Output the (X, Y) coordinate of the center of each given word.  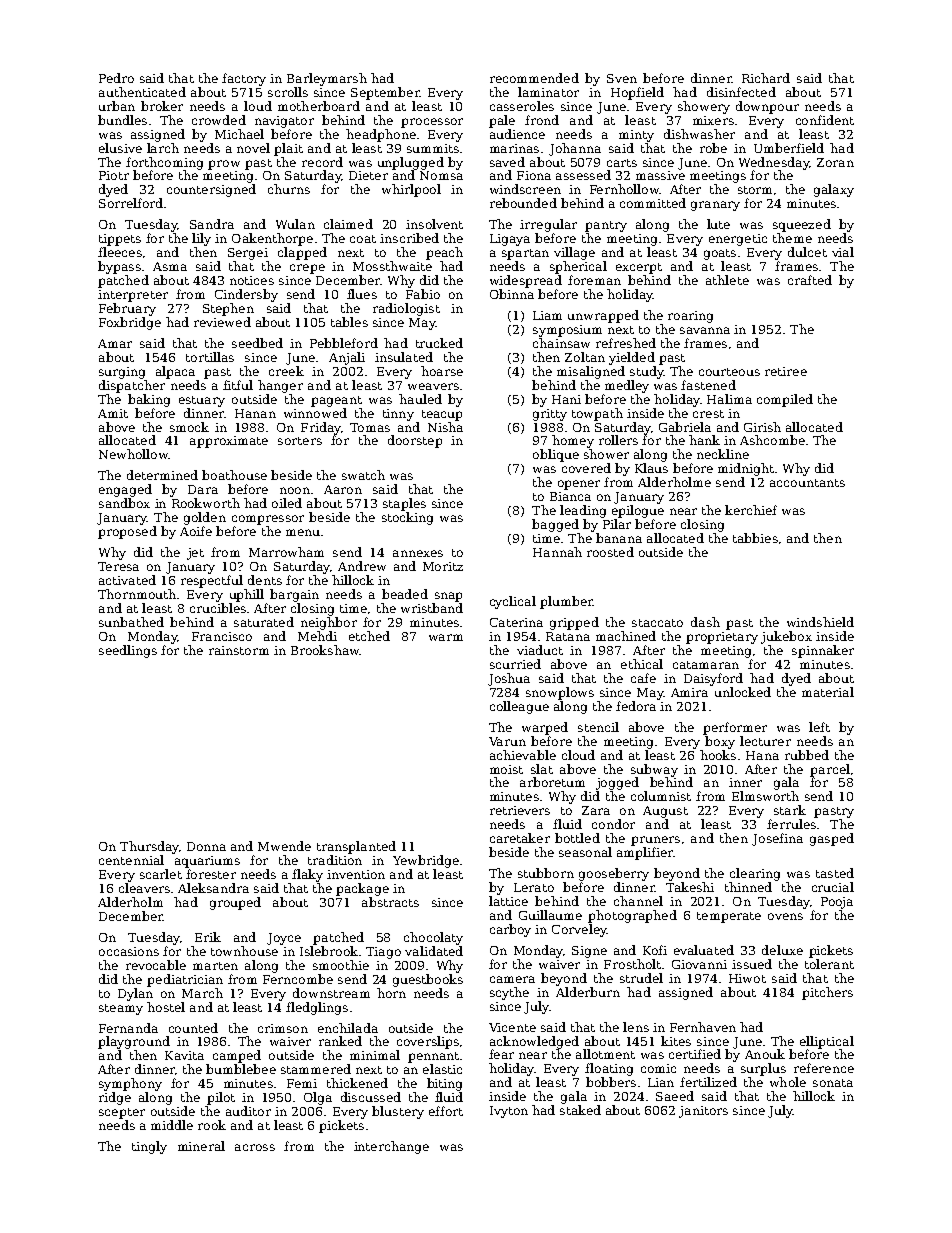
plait (288, 149)
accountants (807, 483)
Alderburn (588, 992)
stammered (316, 1069)
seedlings (128, 651)
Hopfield (637, 93)
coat (363, 239)
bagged (555, 525)
